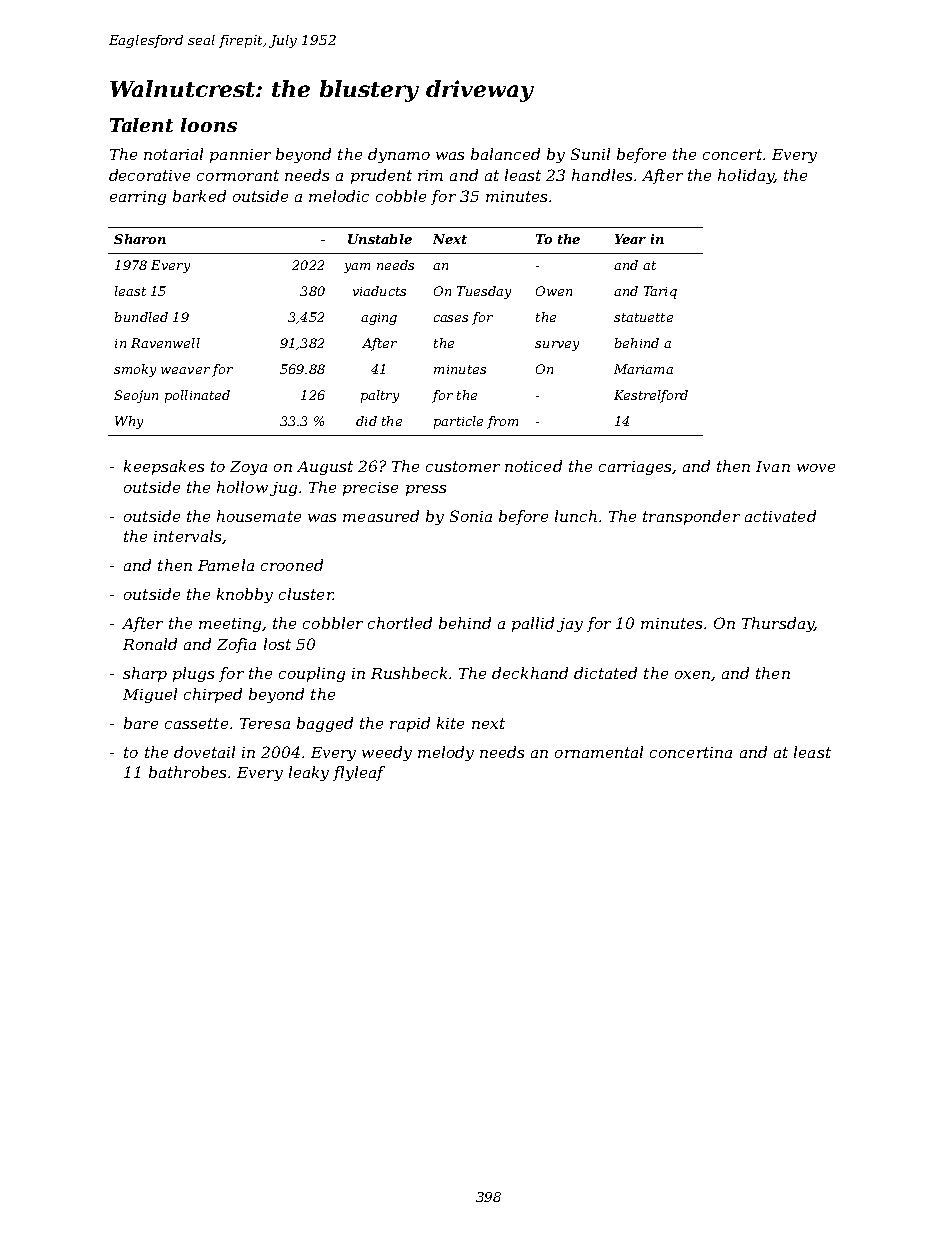 The height and width of the screenshot is (1233, 952). Describe the element at coordinates (359, 773) in the screenshot. I see `flyleaf` at that location.
